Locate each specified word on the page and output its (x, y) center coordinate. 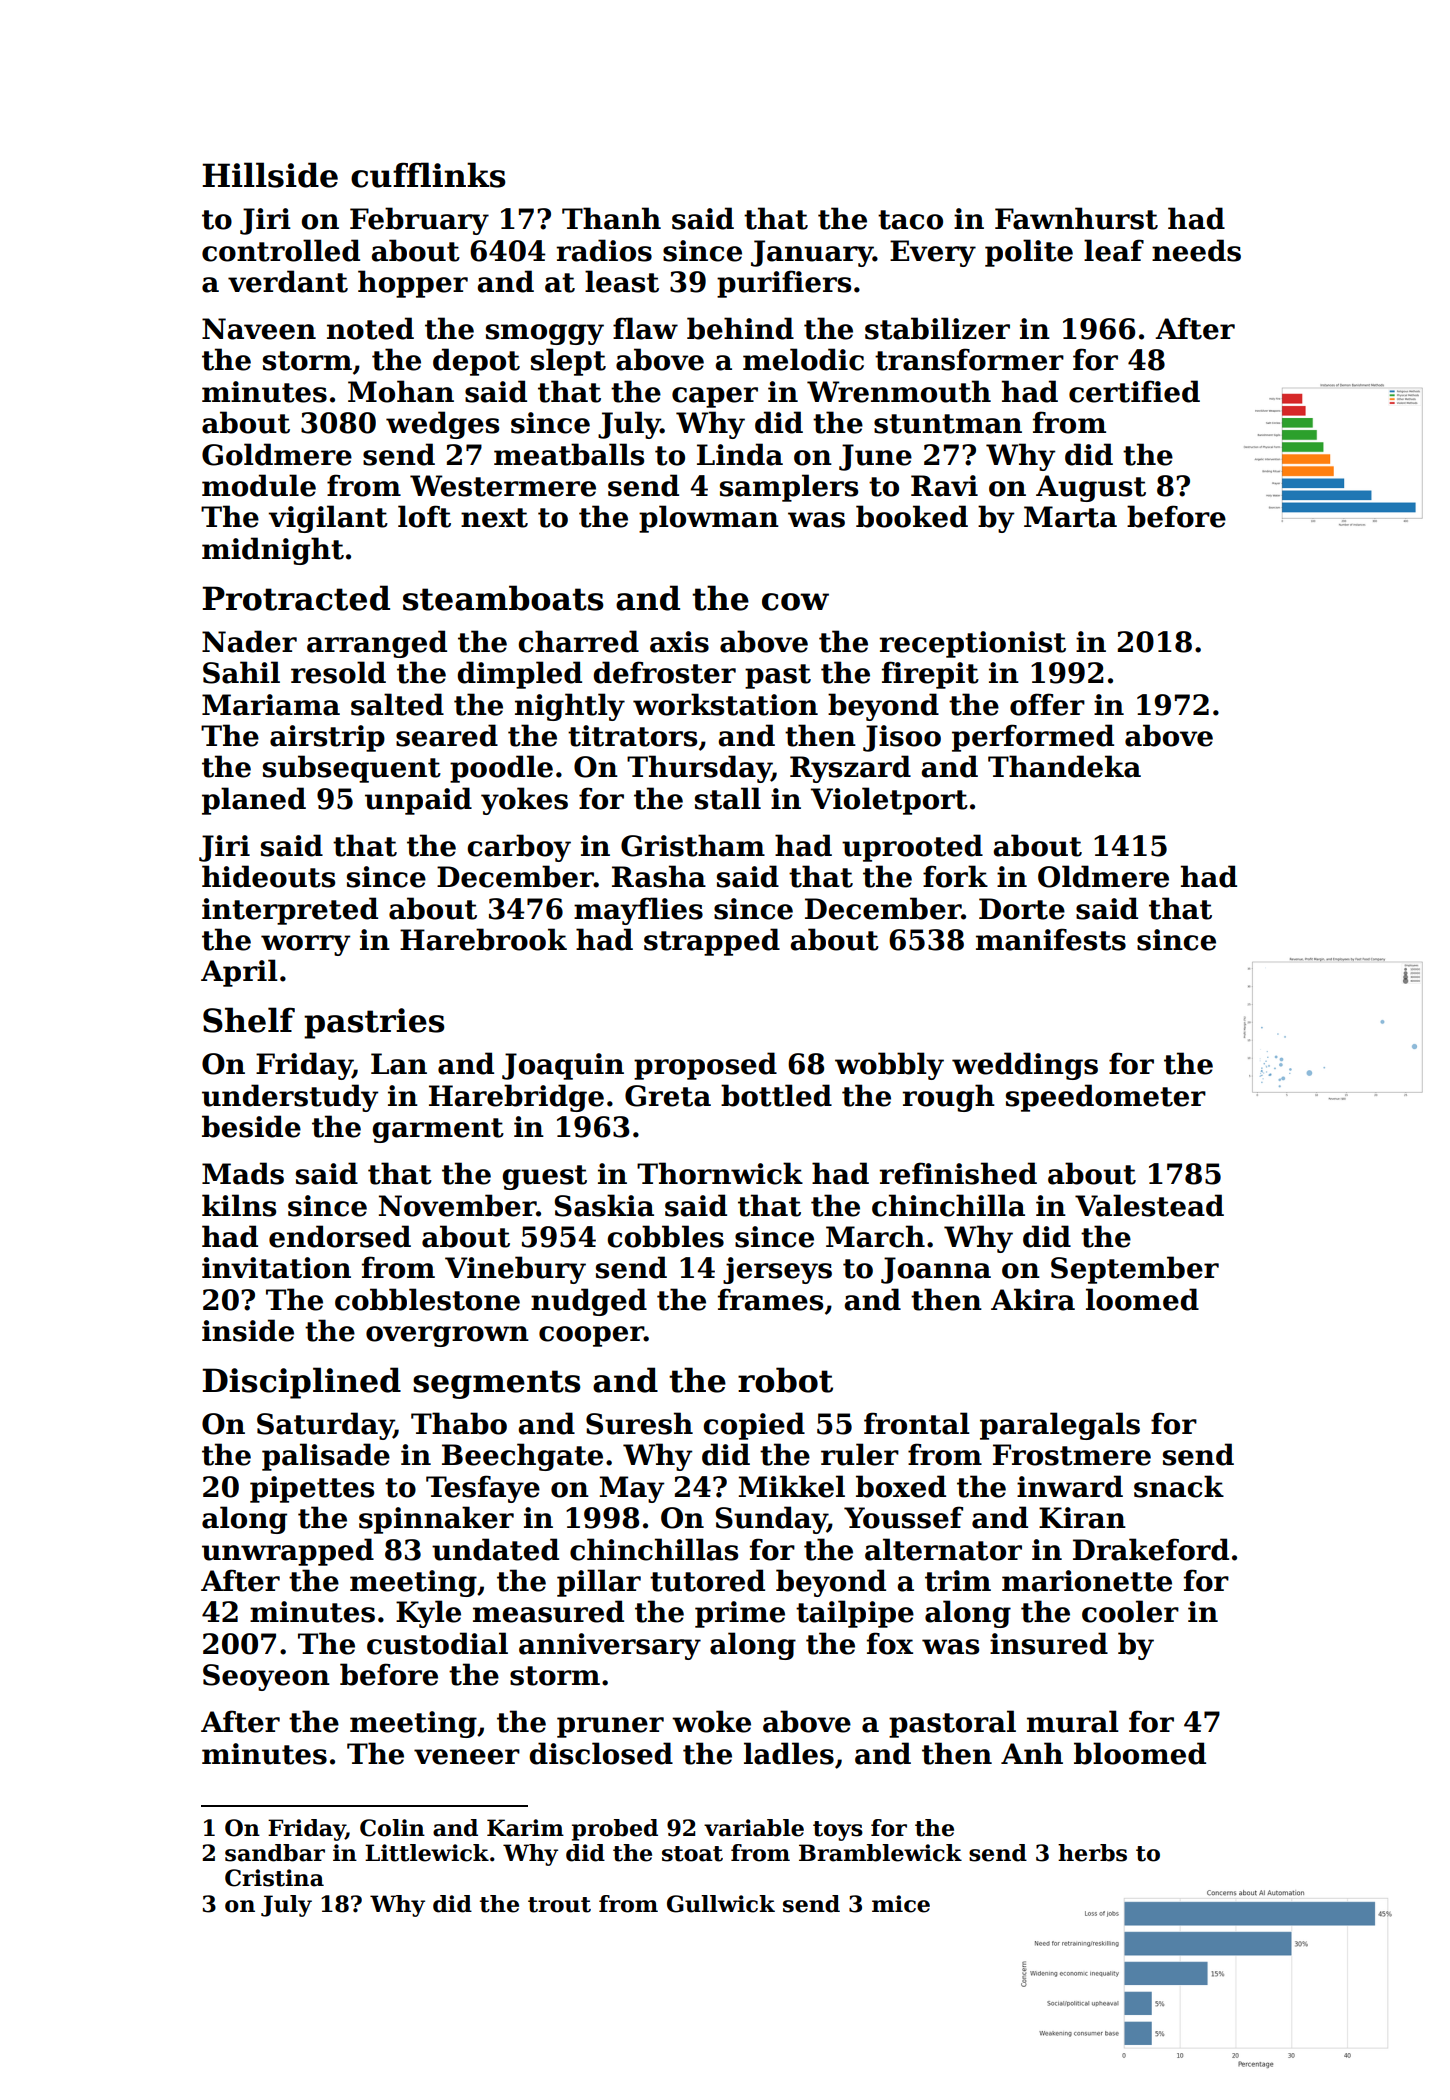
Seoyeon (266, 1677)
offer (1047, 704)
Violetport (889, 801)
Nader (249, 641)
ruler (860, 1454)
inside (248, 1330)
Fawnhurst (1076, 218)
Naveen (259, 329)
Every (933, 253)
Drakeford (1151, 1549)
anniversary (610, 1646)
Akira (1033, 1299)
